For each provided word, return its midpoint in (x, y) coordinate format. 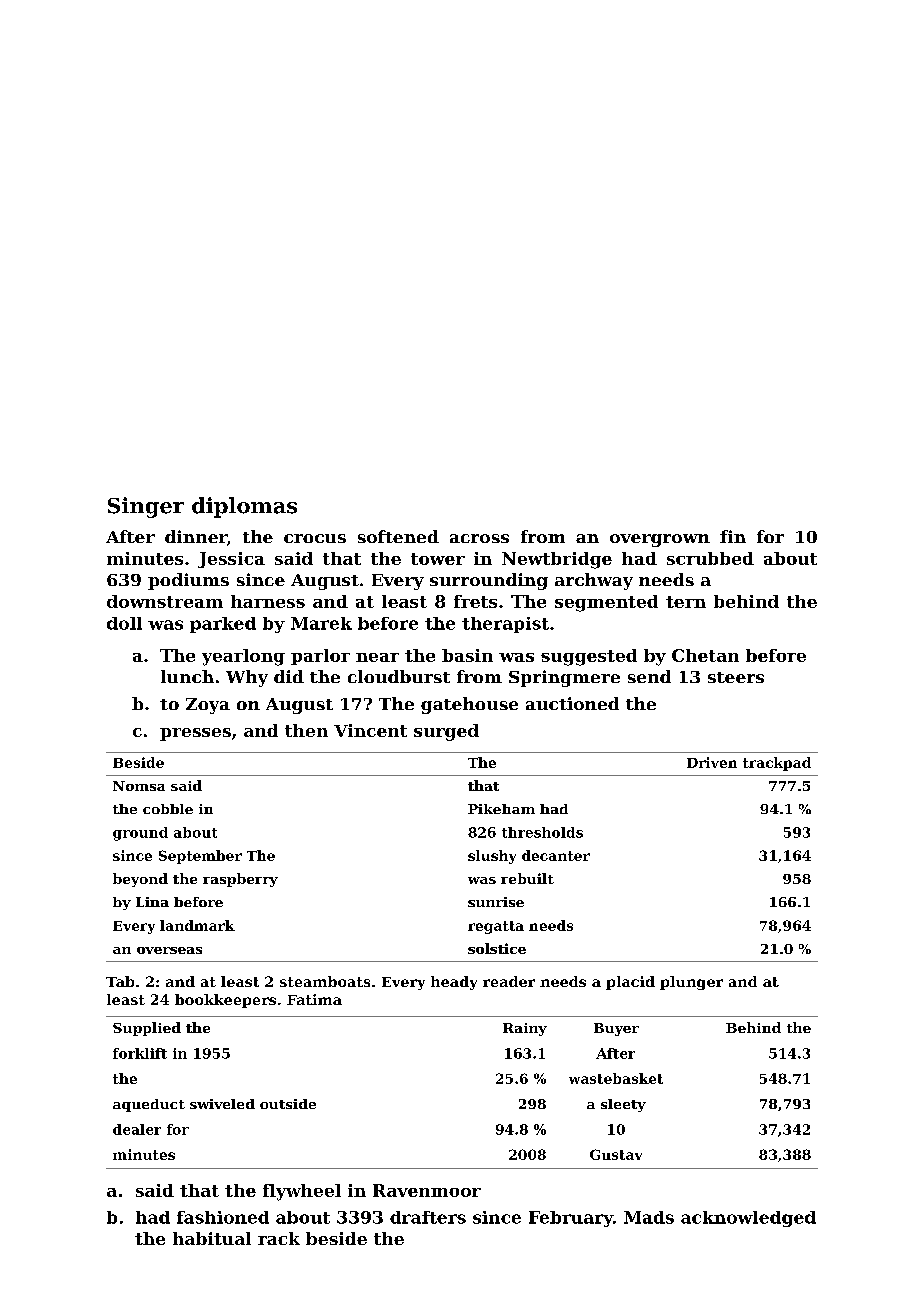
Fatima (314, 999)
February (571, 1219)
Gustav (616, 1154)
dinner (196, 536)
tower (438, 559)
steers (736, 677)
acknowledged (748, 1219)
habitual (212, 1238)
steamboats (325, 981)
